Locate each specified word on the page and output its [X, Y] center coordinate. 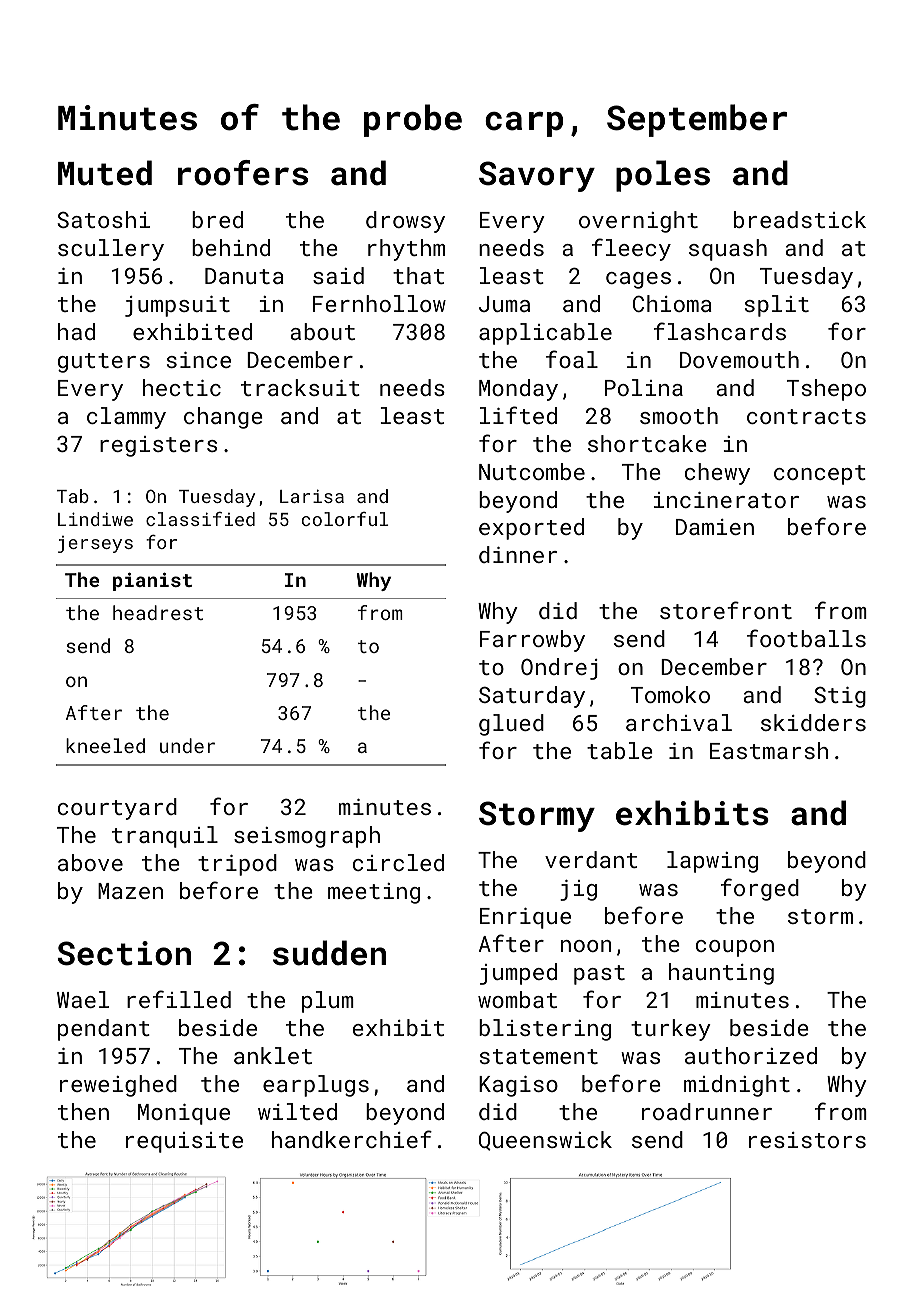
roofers [243, 173]
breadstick [800, 219]
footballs [806, 638]
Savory [537, 176]
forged [760, 889]
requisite [184, 1142]
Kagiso [518, 1086]
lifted [518, 415]
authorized [751, 1055]
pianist [152, 582]
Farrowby [532, 641]
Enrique [525, 918]
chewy [717, 474]
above [90, 862]
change [223, 418]
